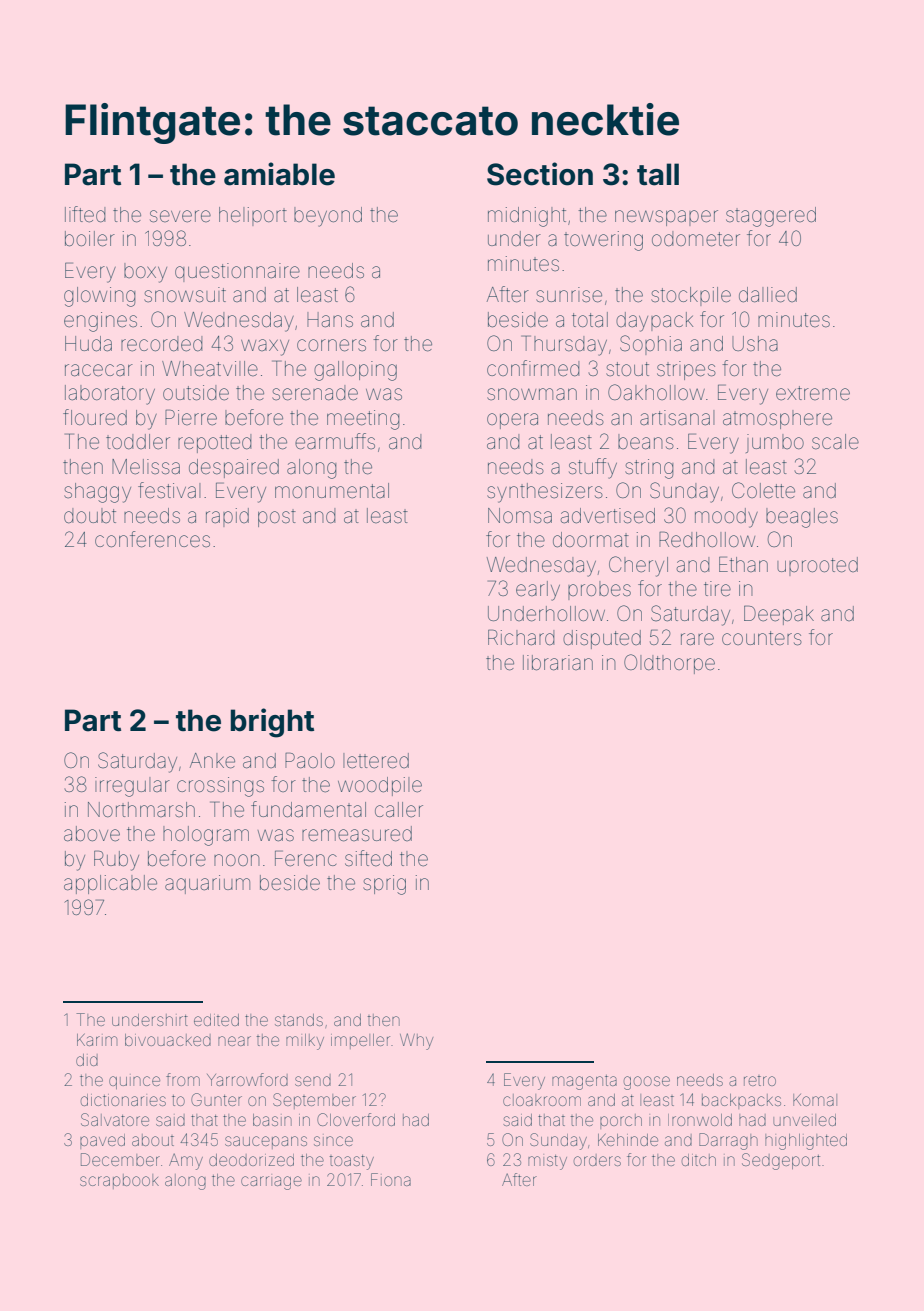 The height and width of the screenshot is (1311, 924). Describe the element at coordinates (762, 638) in the screenshot. I see `counters` at that location.
